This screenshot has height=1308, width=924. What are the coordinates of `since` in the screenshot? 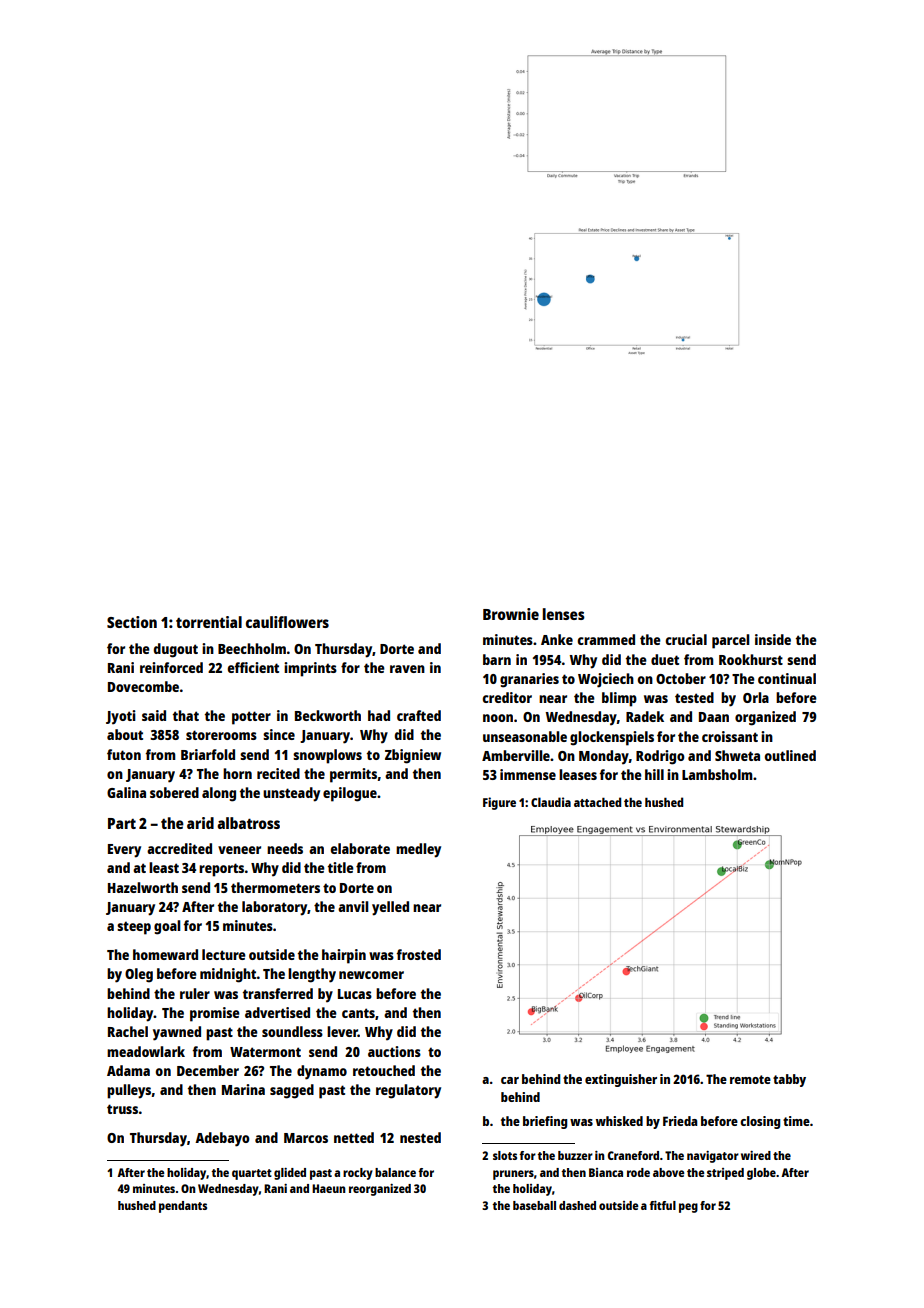 It's located at (279, 734).
